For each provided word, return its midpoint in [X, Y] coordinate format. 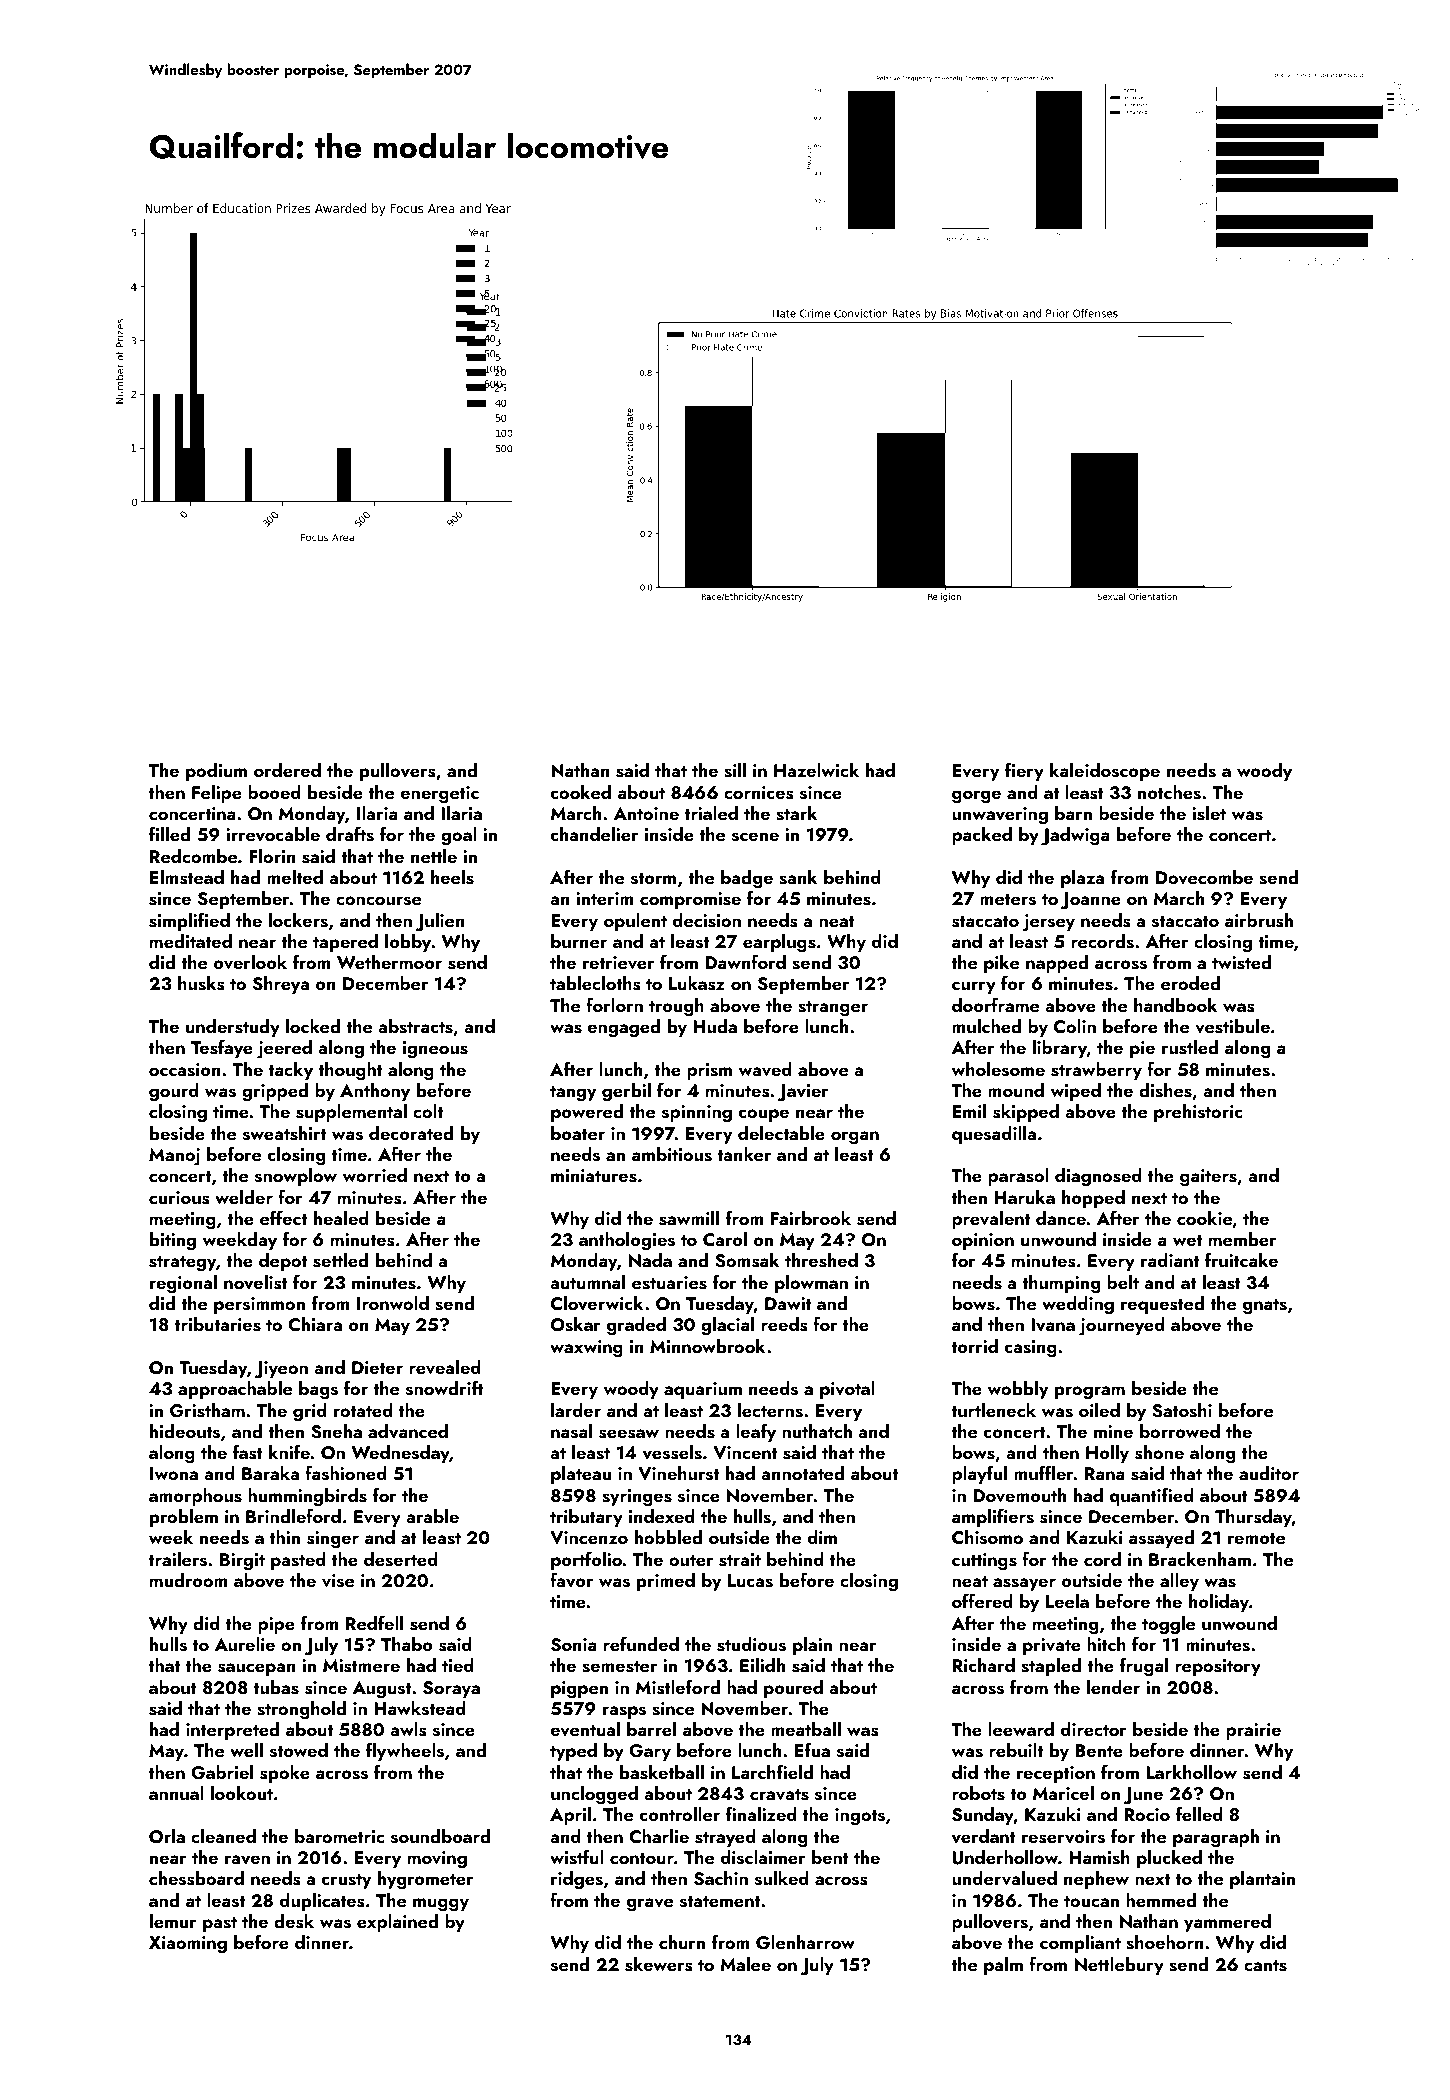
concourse [378, 901]
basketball [662, 1772]
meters [1008, 900]
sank [798, 877]
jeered [284, 1049]
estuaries [669, 1283]
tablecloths [595, 983]
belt [1123, 1282]
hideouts [185, 1431]
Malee [745, 1964]
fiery [1024, 771]
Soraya [451, 1689]
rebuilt [1016, 1750]
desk [294, 1921]
